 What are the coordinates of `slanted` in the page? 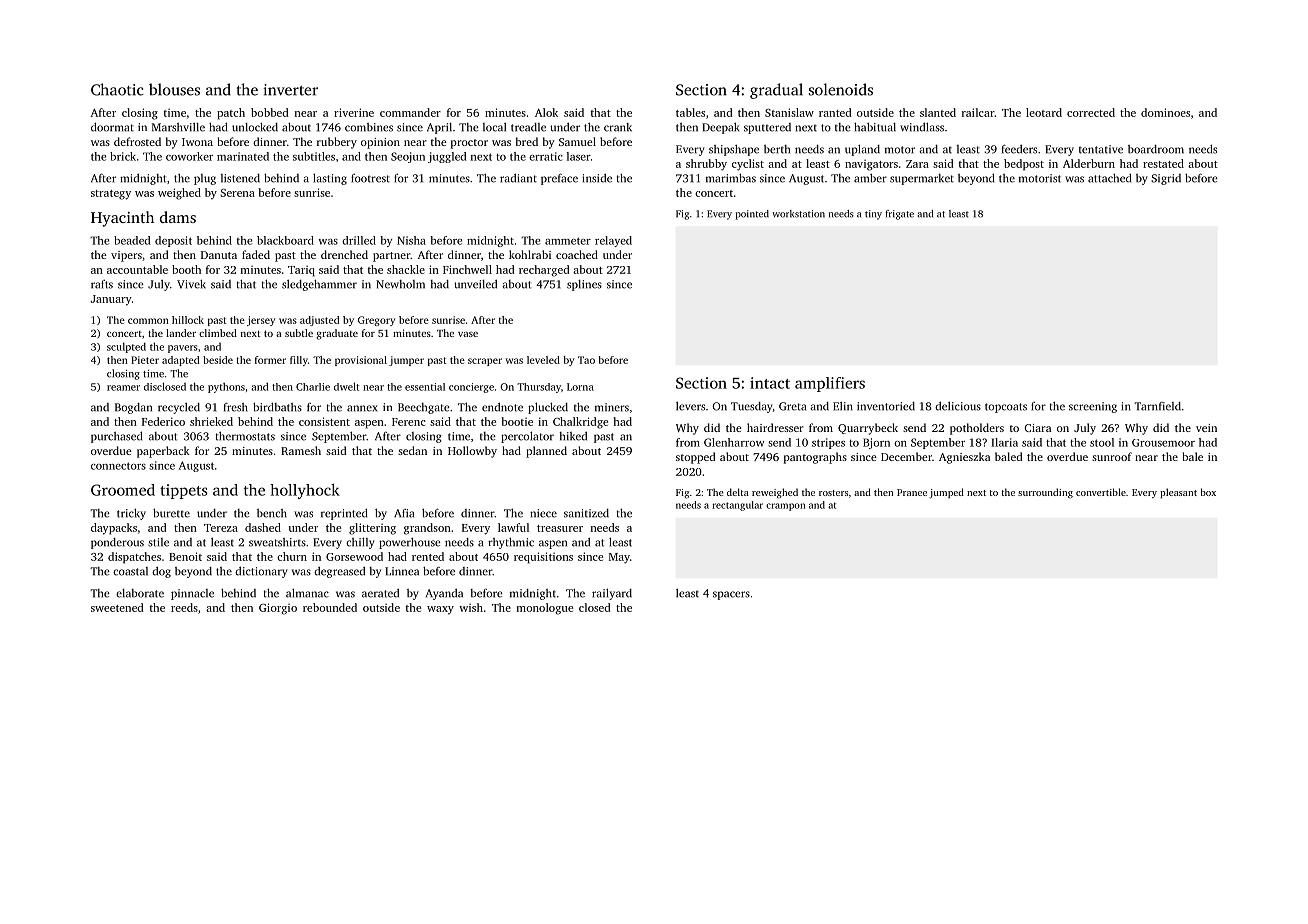 It's located at (938, 112).
